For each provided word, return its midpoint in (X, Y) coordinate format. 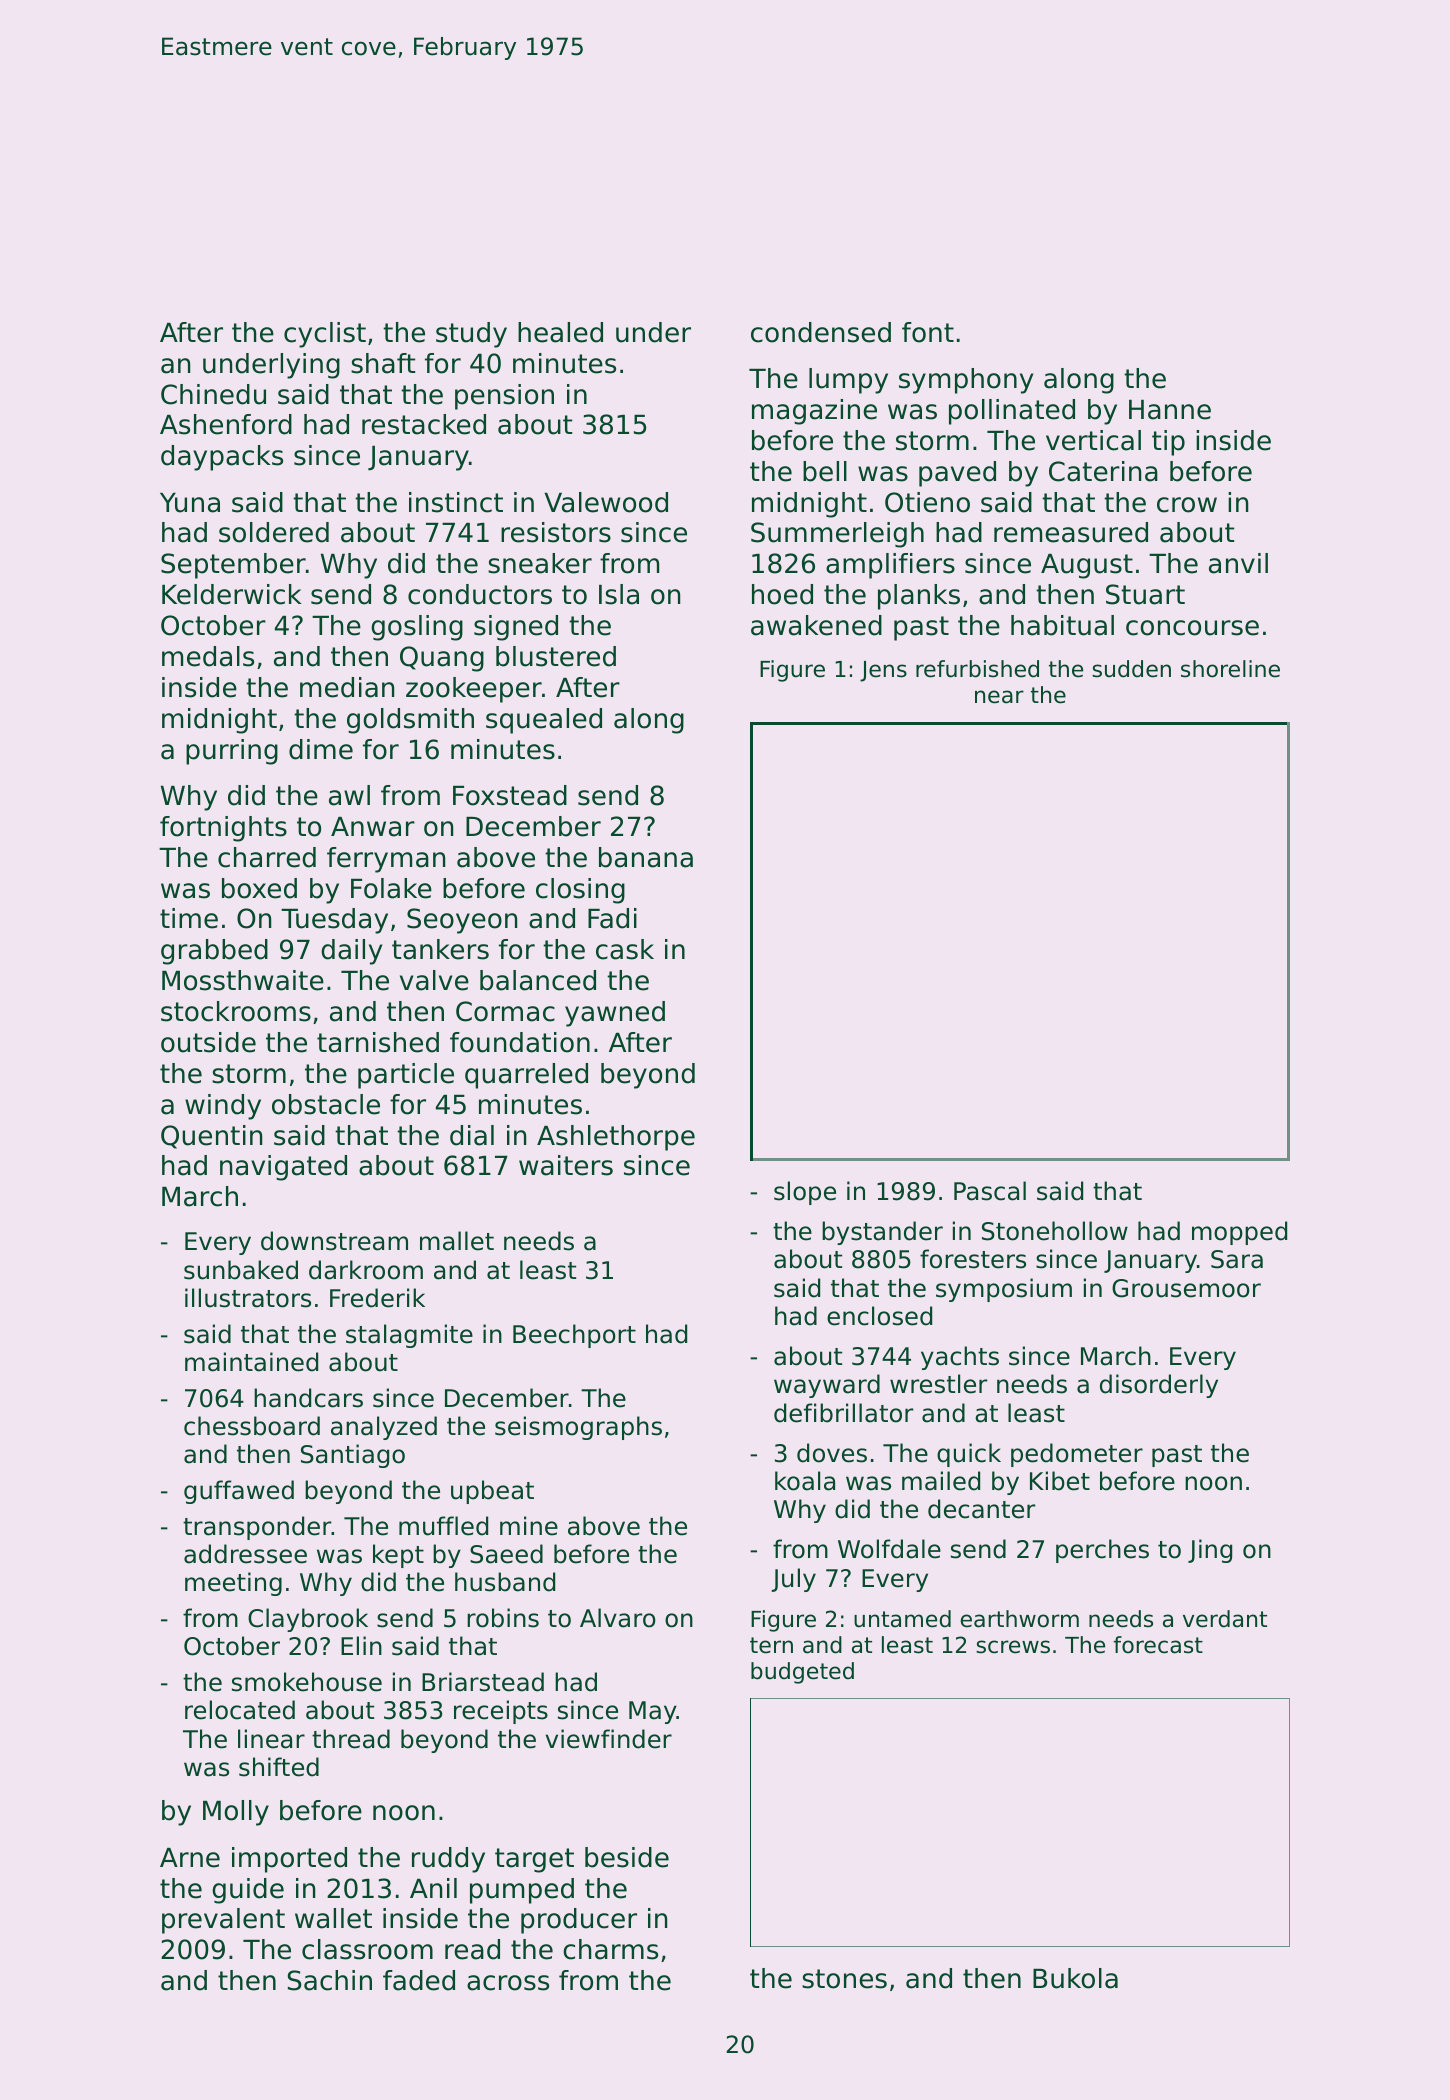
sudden (1131, 669)
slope (805, 1193)
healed (560, 332)
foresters (973, 1259)
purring (232, 752)
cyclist (325, 335)
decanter (981, 1509)
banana (646, 857)
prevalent (223, 1921)
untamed (902, 1619)
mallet (457, 1241)
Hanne (1170, 410)
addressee (245, 1554)
